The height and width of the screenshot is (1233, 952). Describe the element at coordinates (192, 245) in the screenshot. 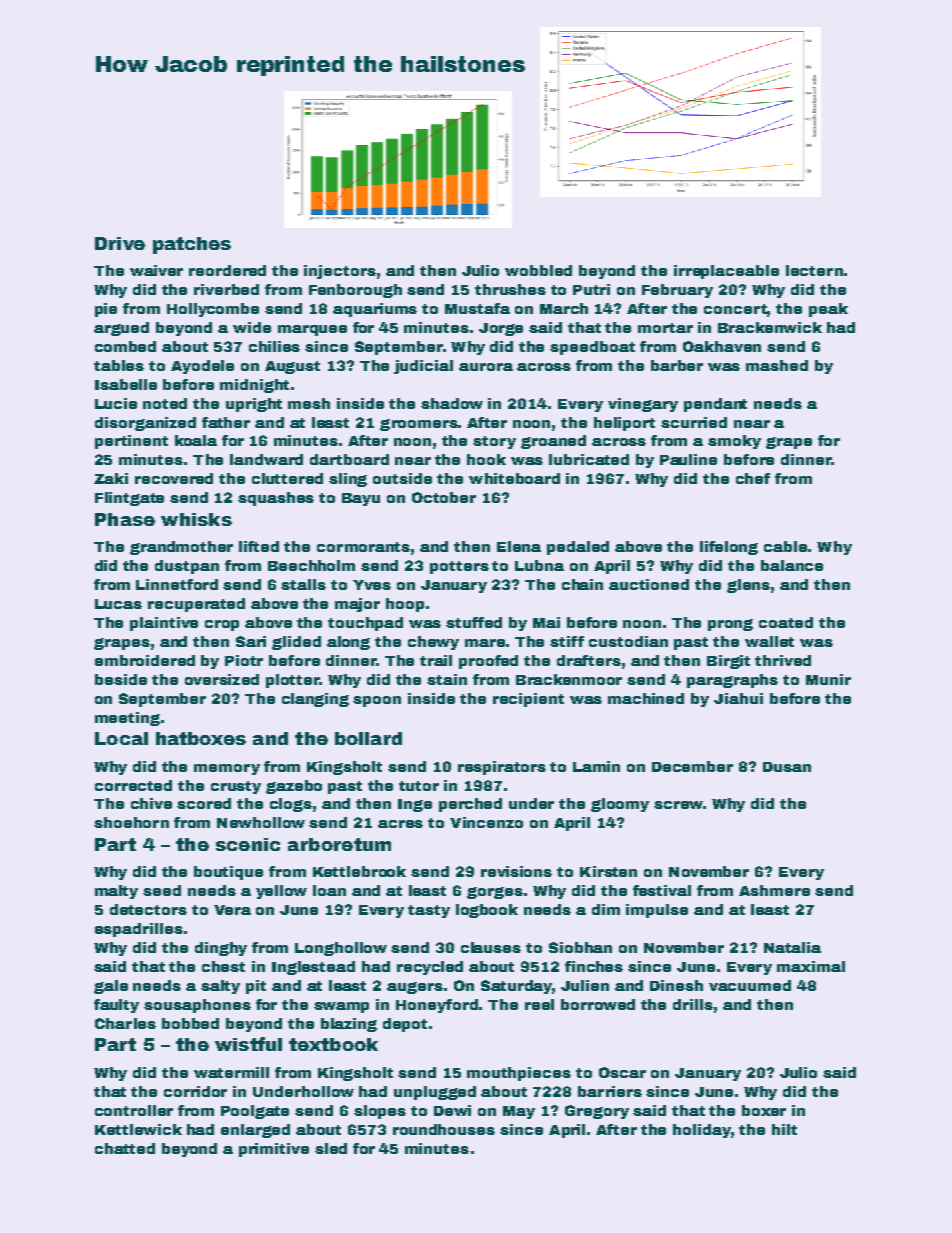

I see `patches` at that location.
